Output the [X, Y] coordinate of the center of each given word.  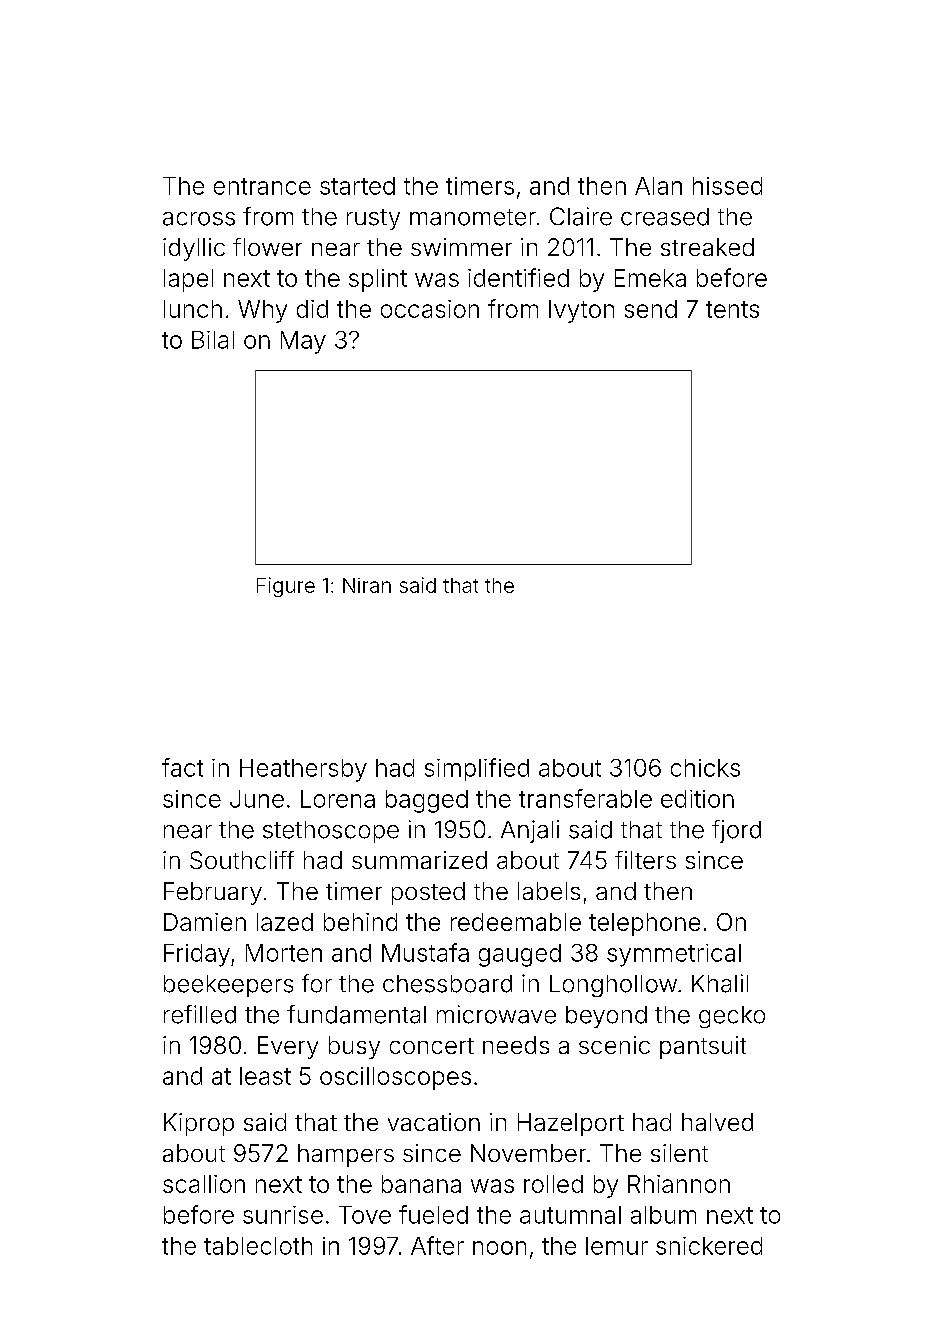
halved [717, 1122]
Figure [286, 587]
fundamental [356, 1014]
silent [679, 1153]
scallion [204, 1184]
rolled [553, 1184]
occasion [430, 309]
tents [732, 309]
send [651, 309]
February [213, 893]
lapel [188, 280]
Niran [367, 585]
